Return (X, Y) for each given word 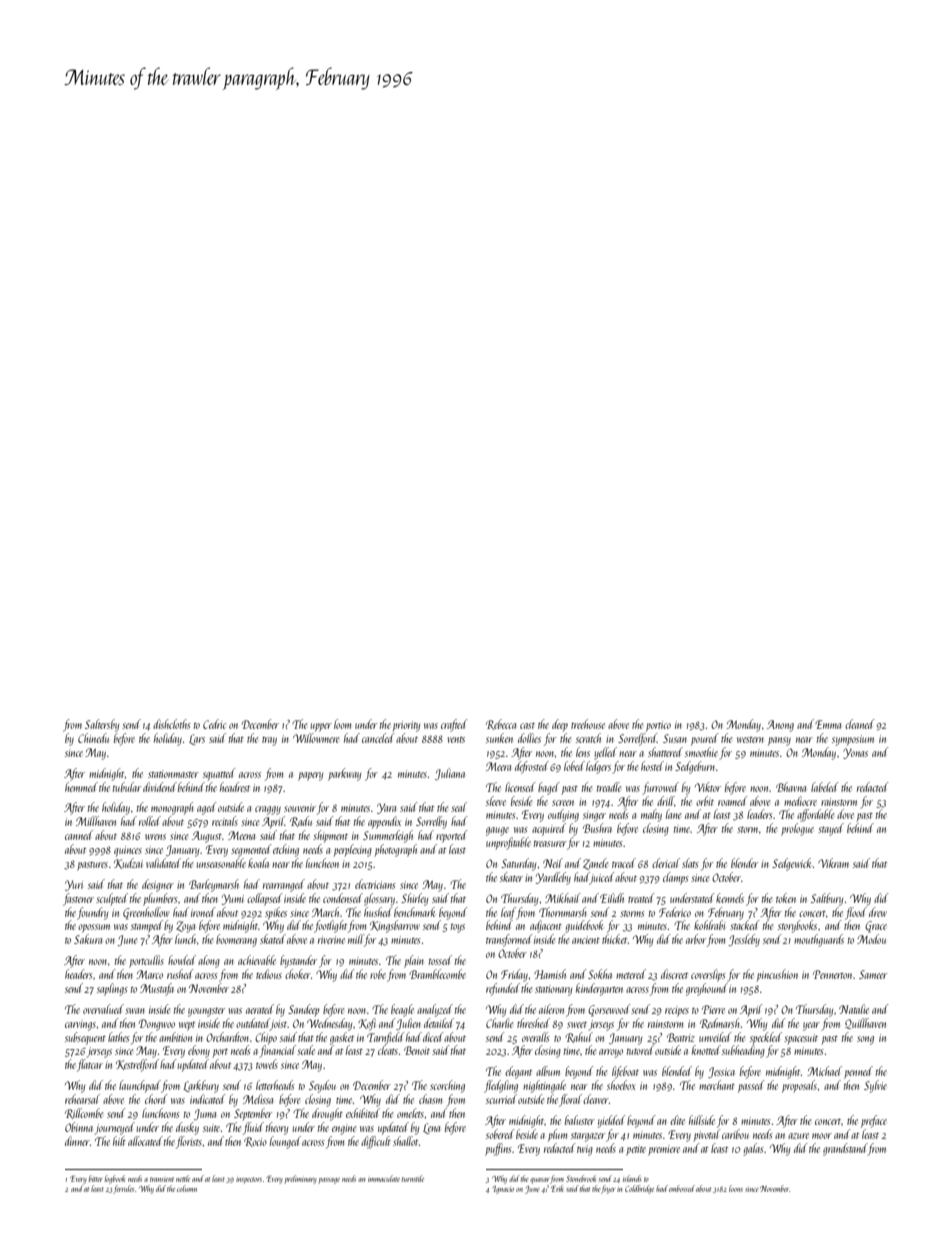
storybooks (797, 926)
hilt (119, 1141)
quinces (128, 851)
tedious (269, 974)
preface (874, 1121)
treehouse (588, 724)
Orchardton (227, 1037)
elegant (518, 1072)
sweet (577, 1024)
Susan (675, 738)
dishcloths (172, 724)
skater (511, 877)
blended (677, 1071)
